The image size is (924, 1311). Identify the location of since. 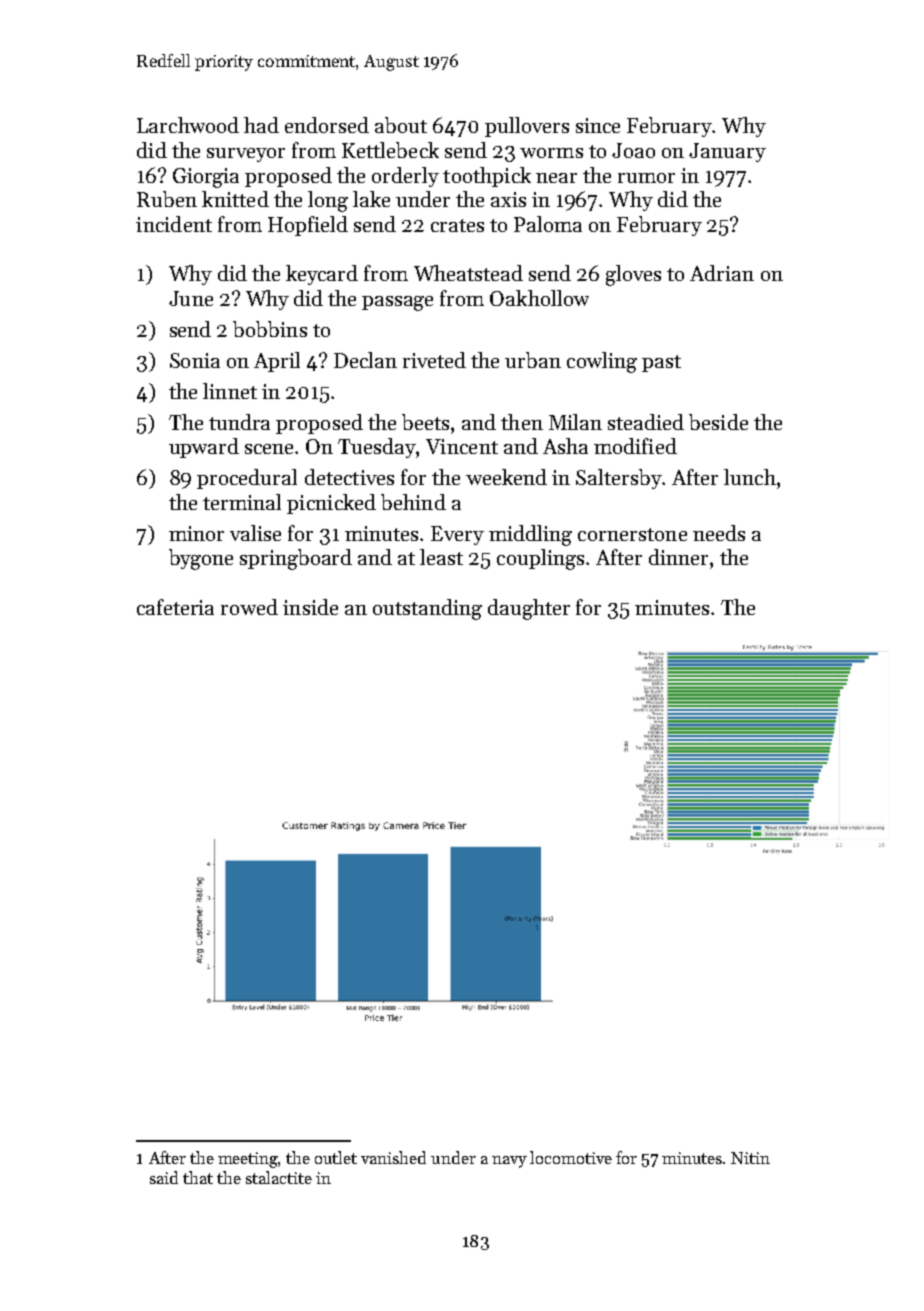
(598, 125).
